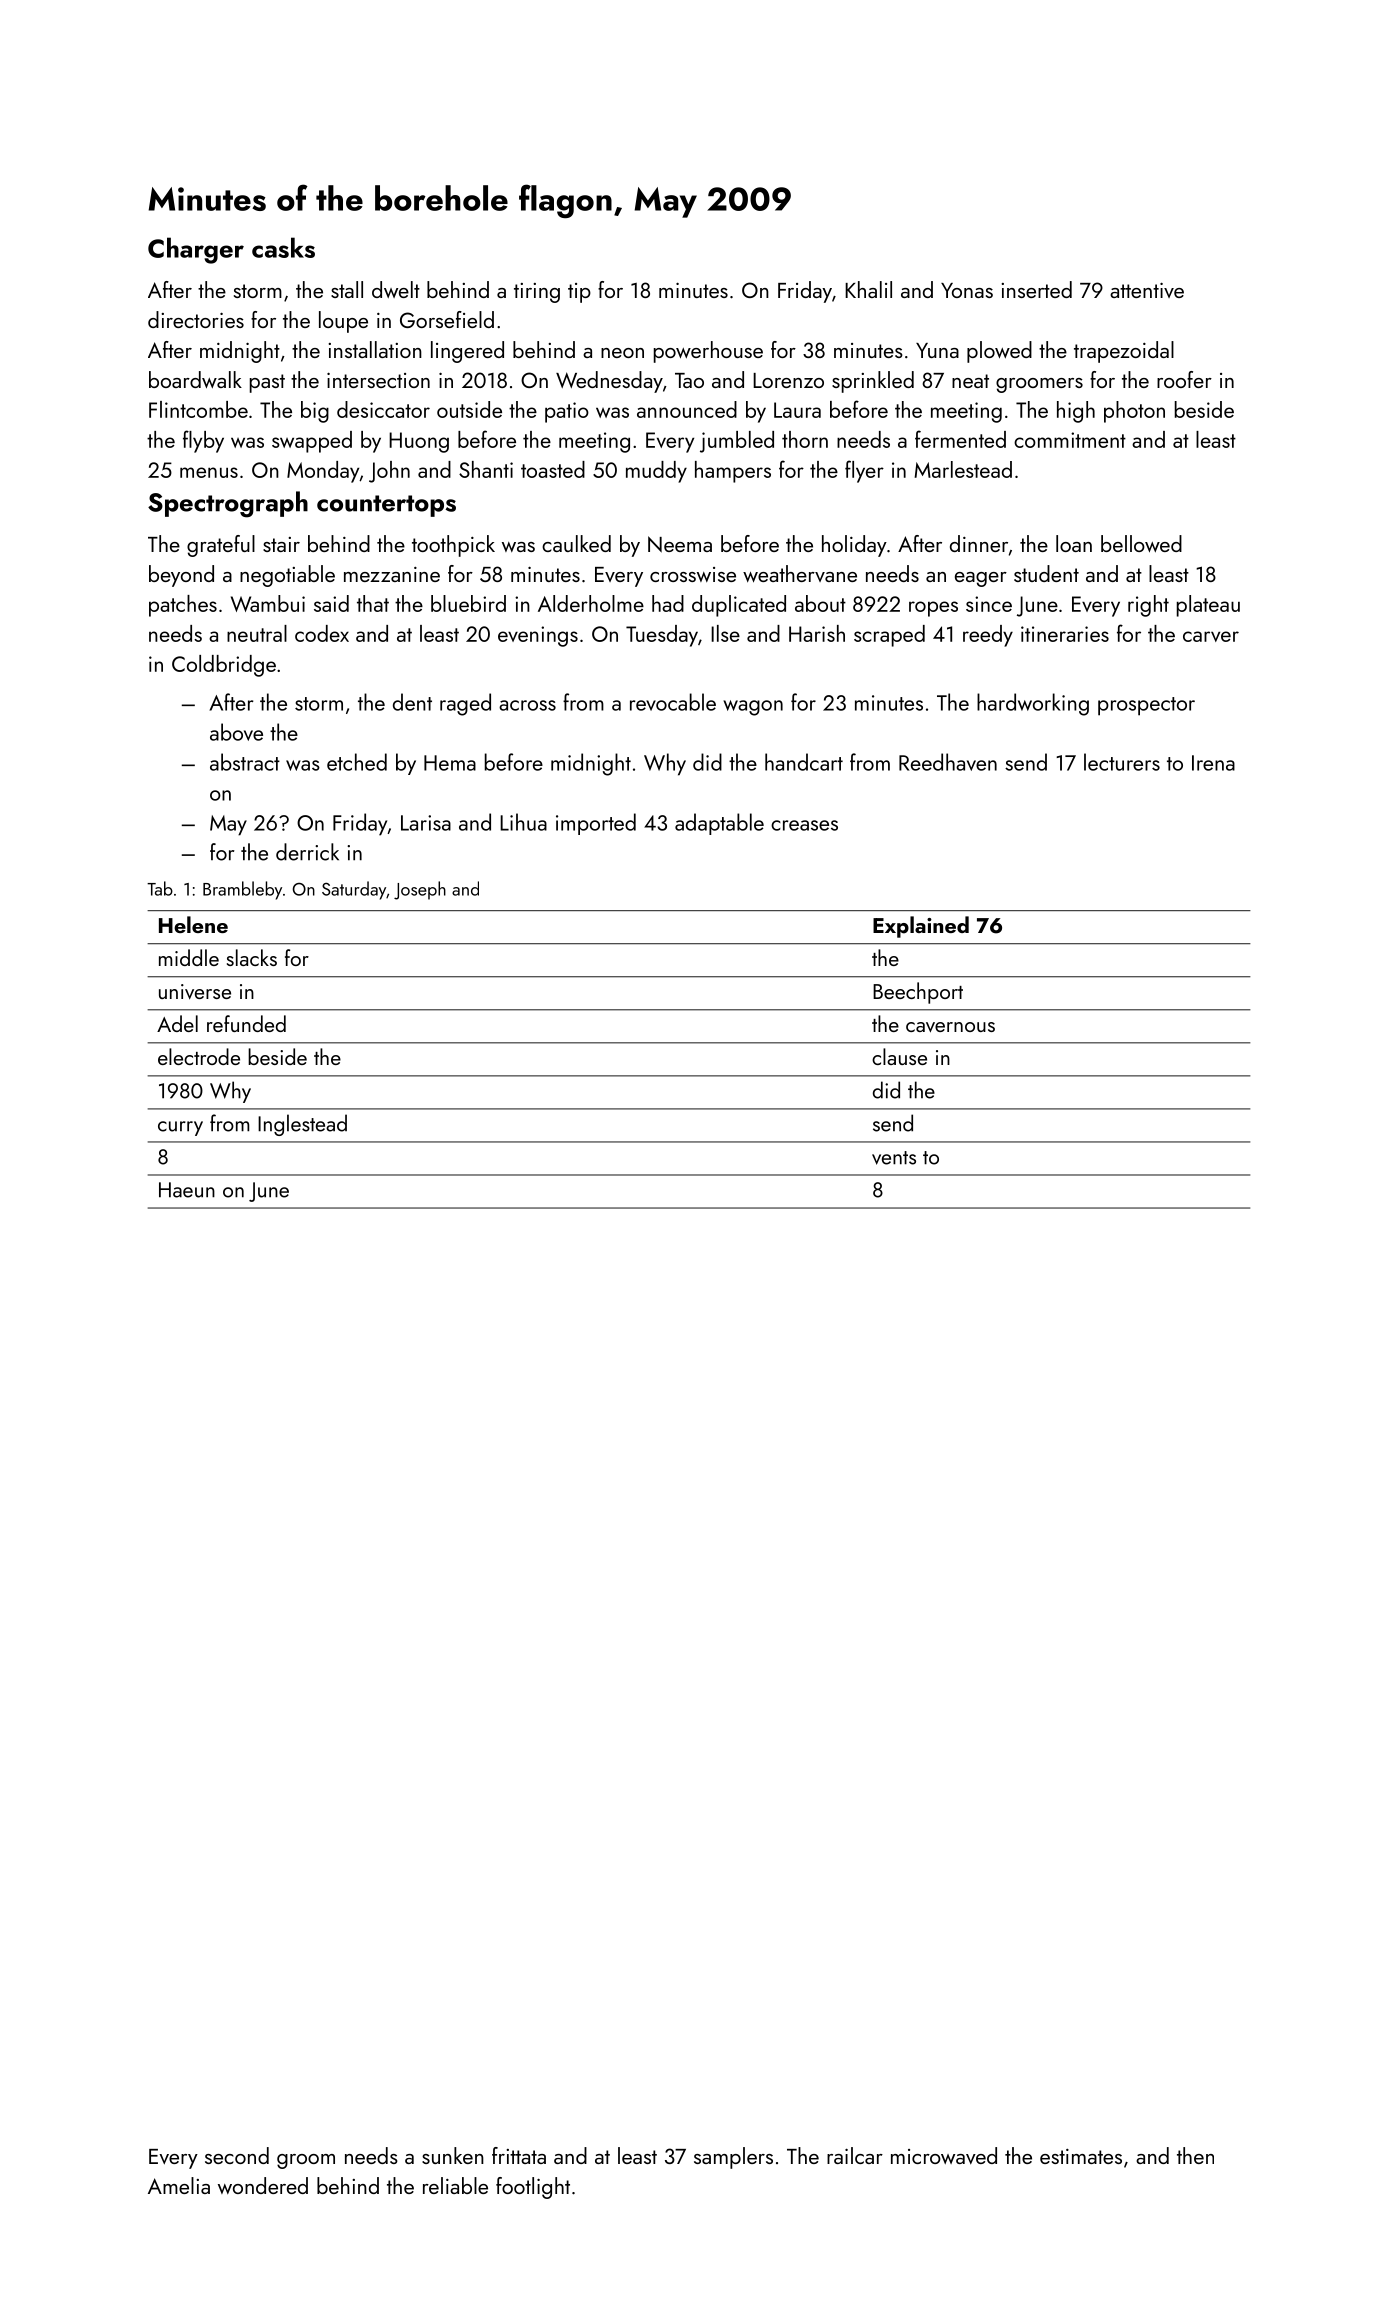 Image resolution: width=1398 pixels, height=2302 pixels. I want to click on dwelt, so click(396, 289).
